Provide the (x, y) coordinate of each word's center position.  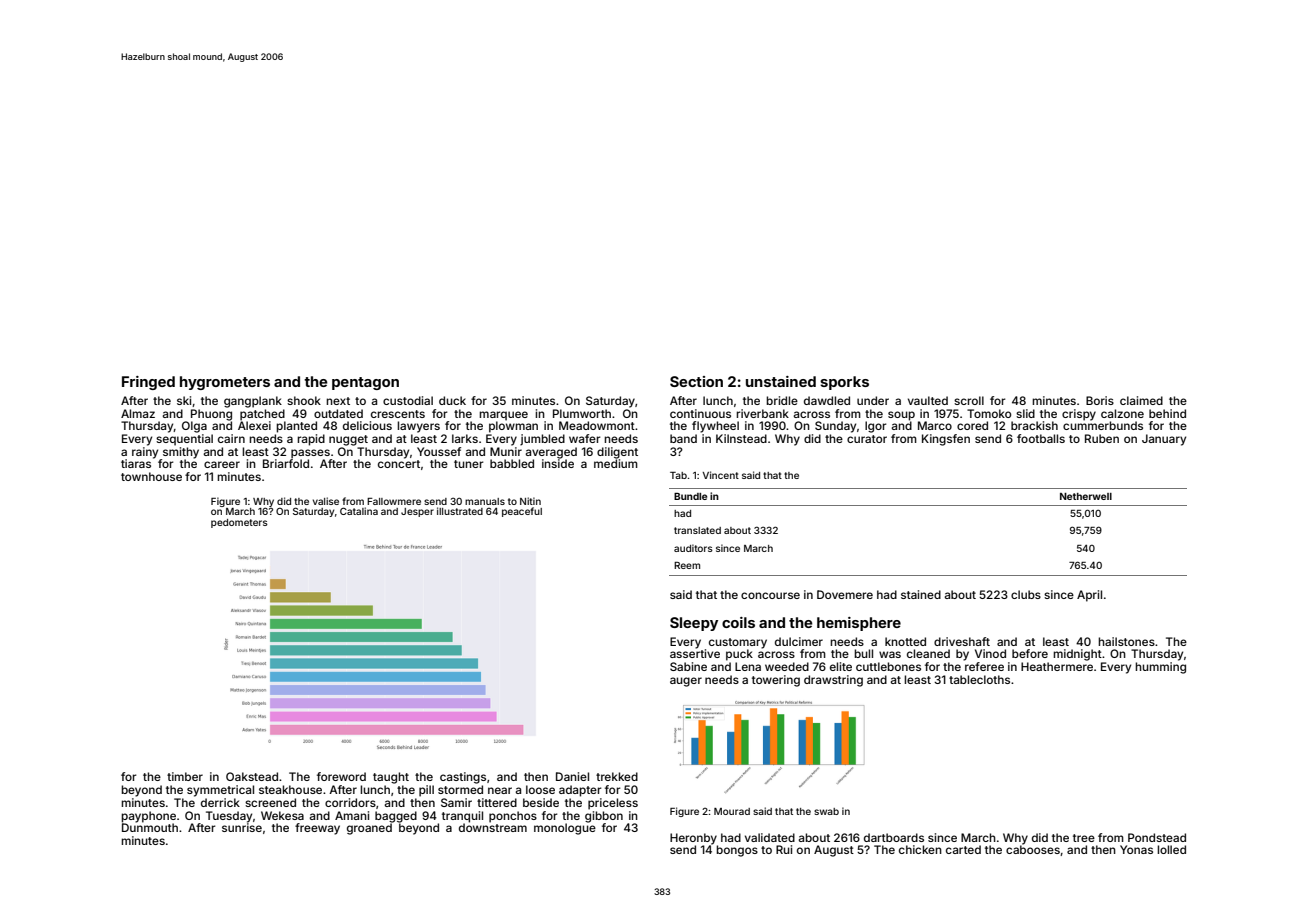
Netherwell (1086, 496)
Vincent (720, 475)
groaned (369, 829)
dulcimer (799, 641)
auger (686, 682)
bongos (737, 851)
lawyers (418, 427)
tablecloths (979, 679)
